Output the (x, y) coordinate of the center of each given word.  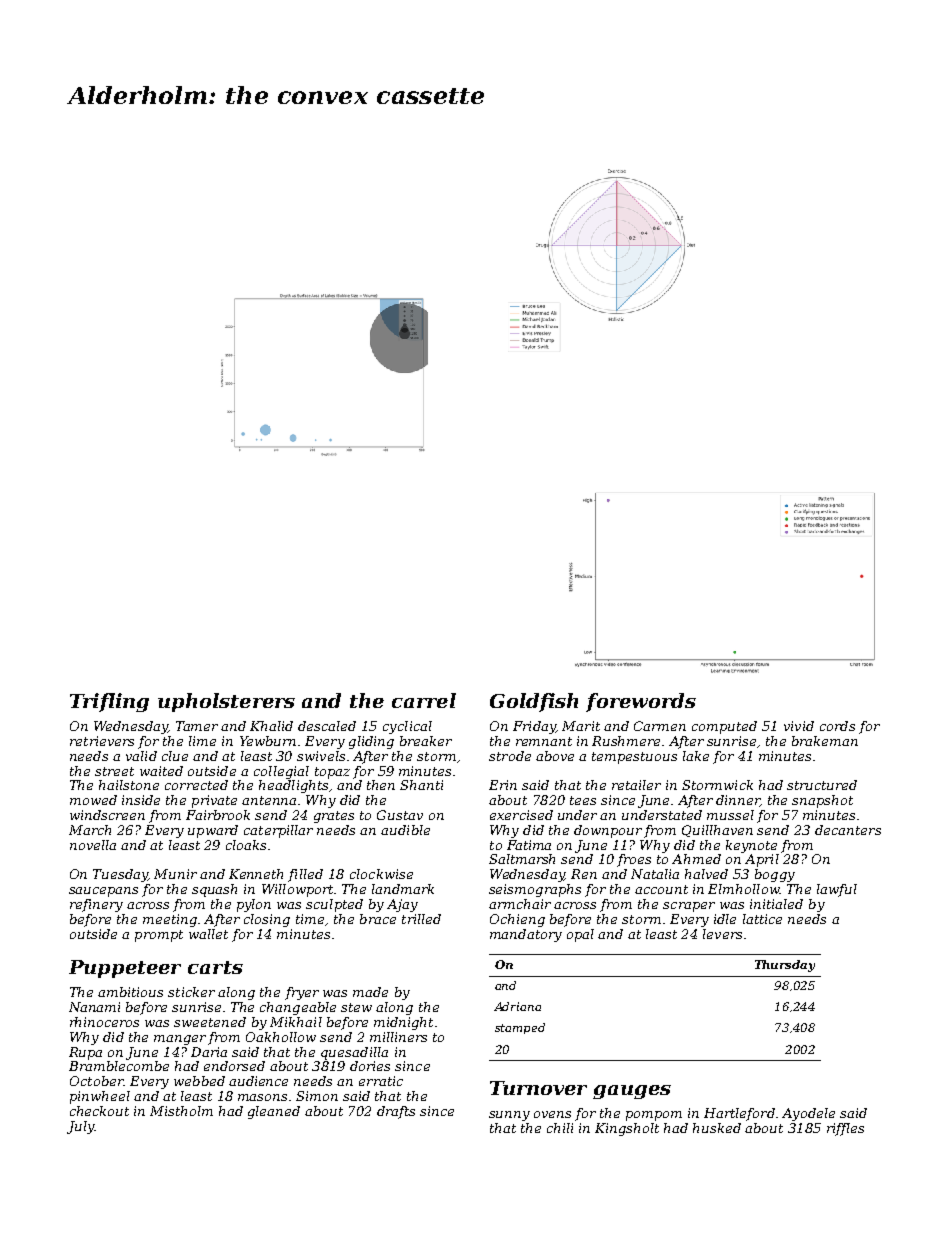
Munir (175, 874)
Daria (209, 1052)
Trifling (109, 702)
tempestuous (634, 758)
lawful (837, 890)
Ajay (402, 905)
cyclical (407, 727)
